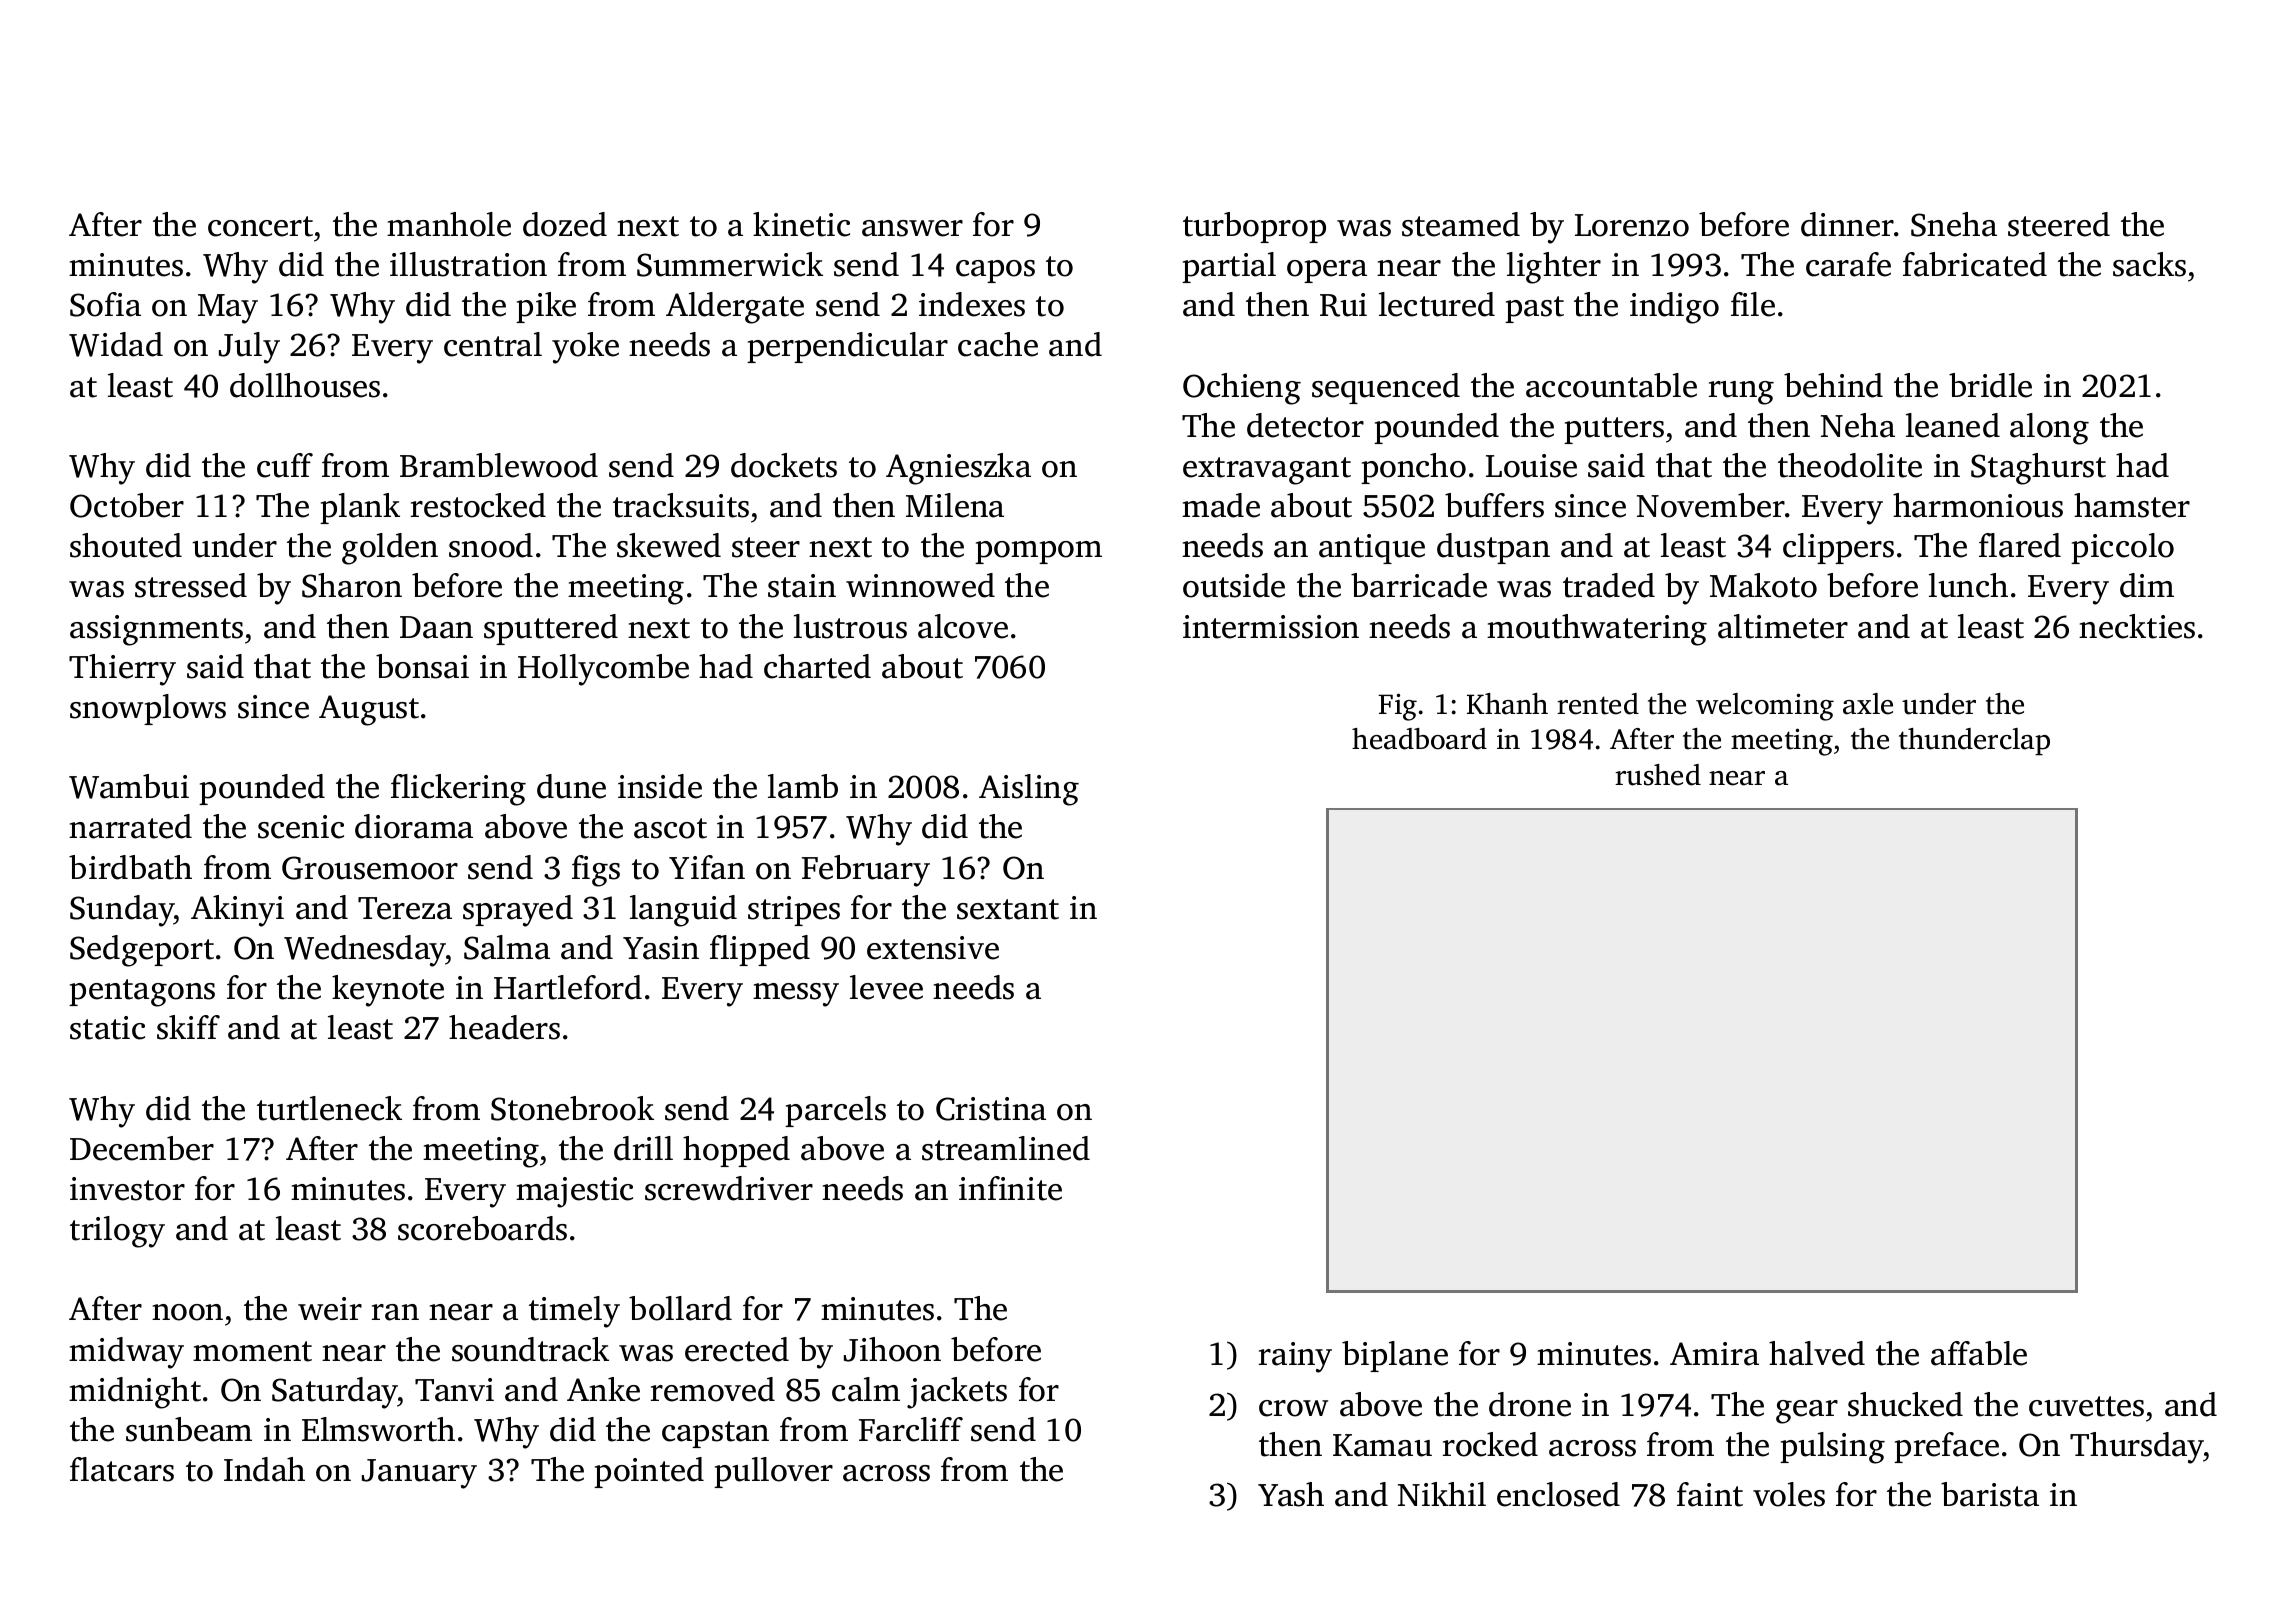  What do you see at coordinates (330, 1309) in the page?
I see `weir` at bounding box center [330, 1309].
